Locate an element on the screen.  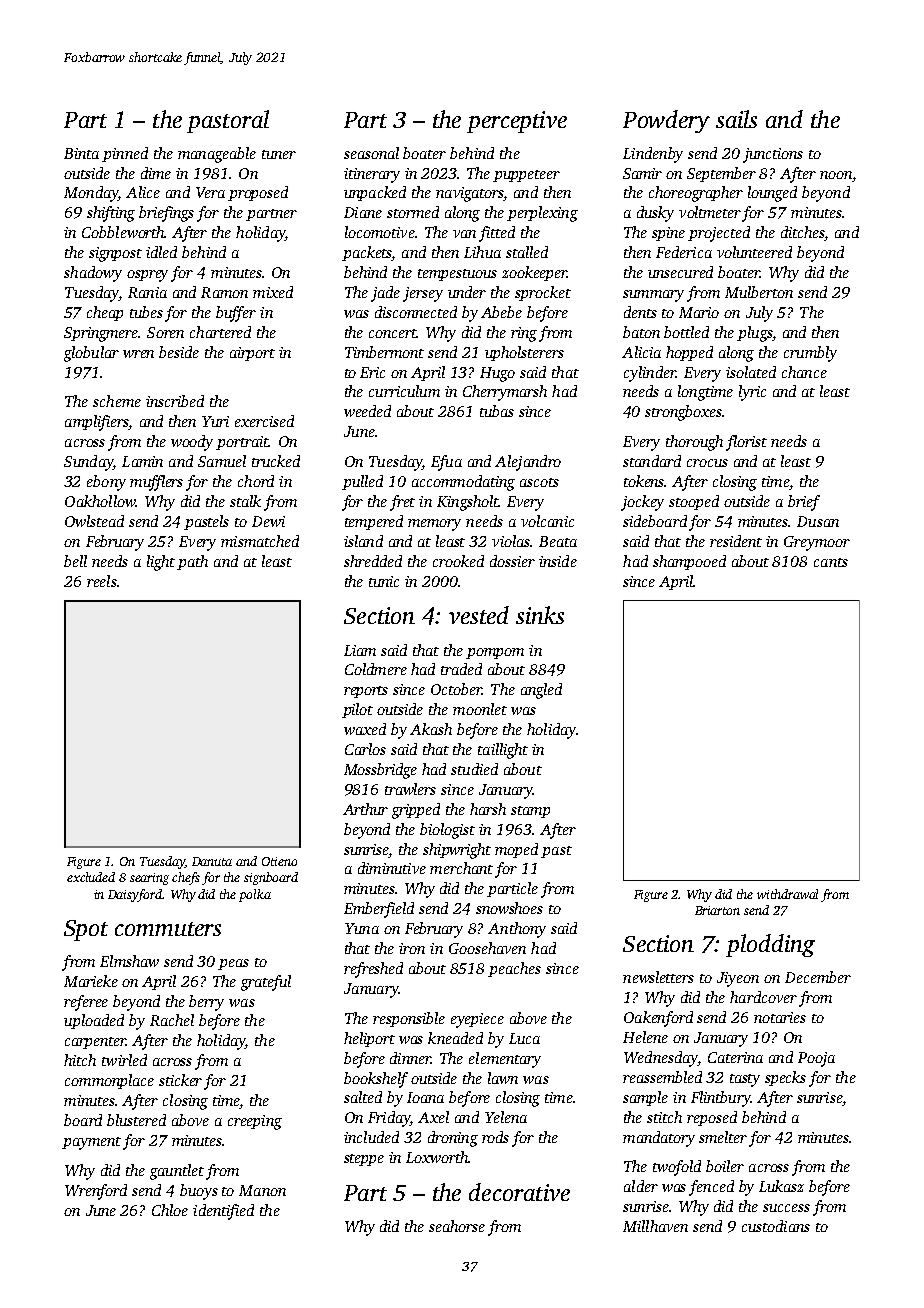
Coldmere is located at coordinates (376, 669).
